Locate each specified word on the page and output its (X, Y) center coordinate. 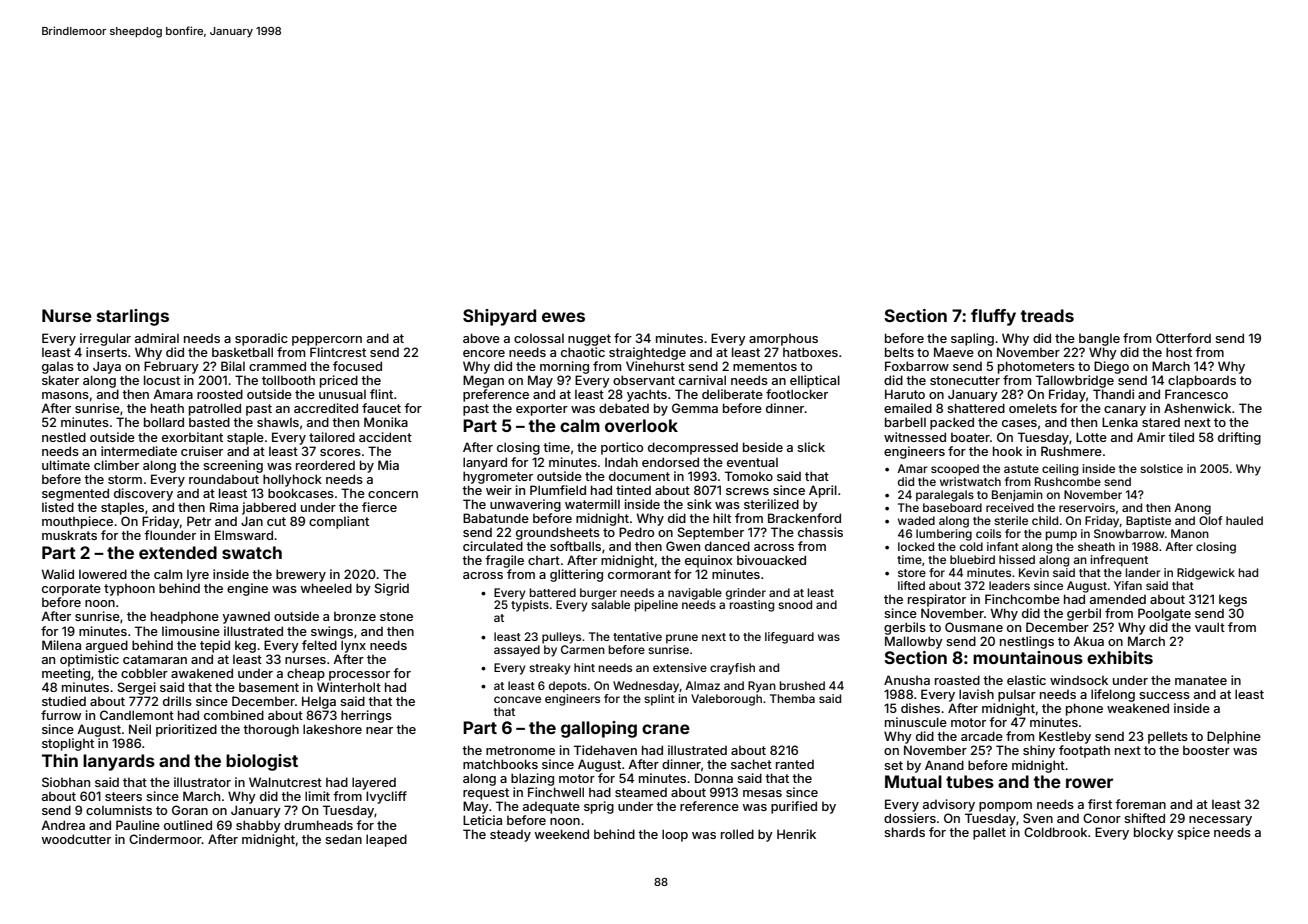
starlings (133, 317)
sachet (751, 764)
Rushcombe (1068, 481)
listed (58, 507)
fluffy (993, 317)
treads (1047, 315)
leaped (386, 840)
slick (811, 447)
